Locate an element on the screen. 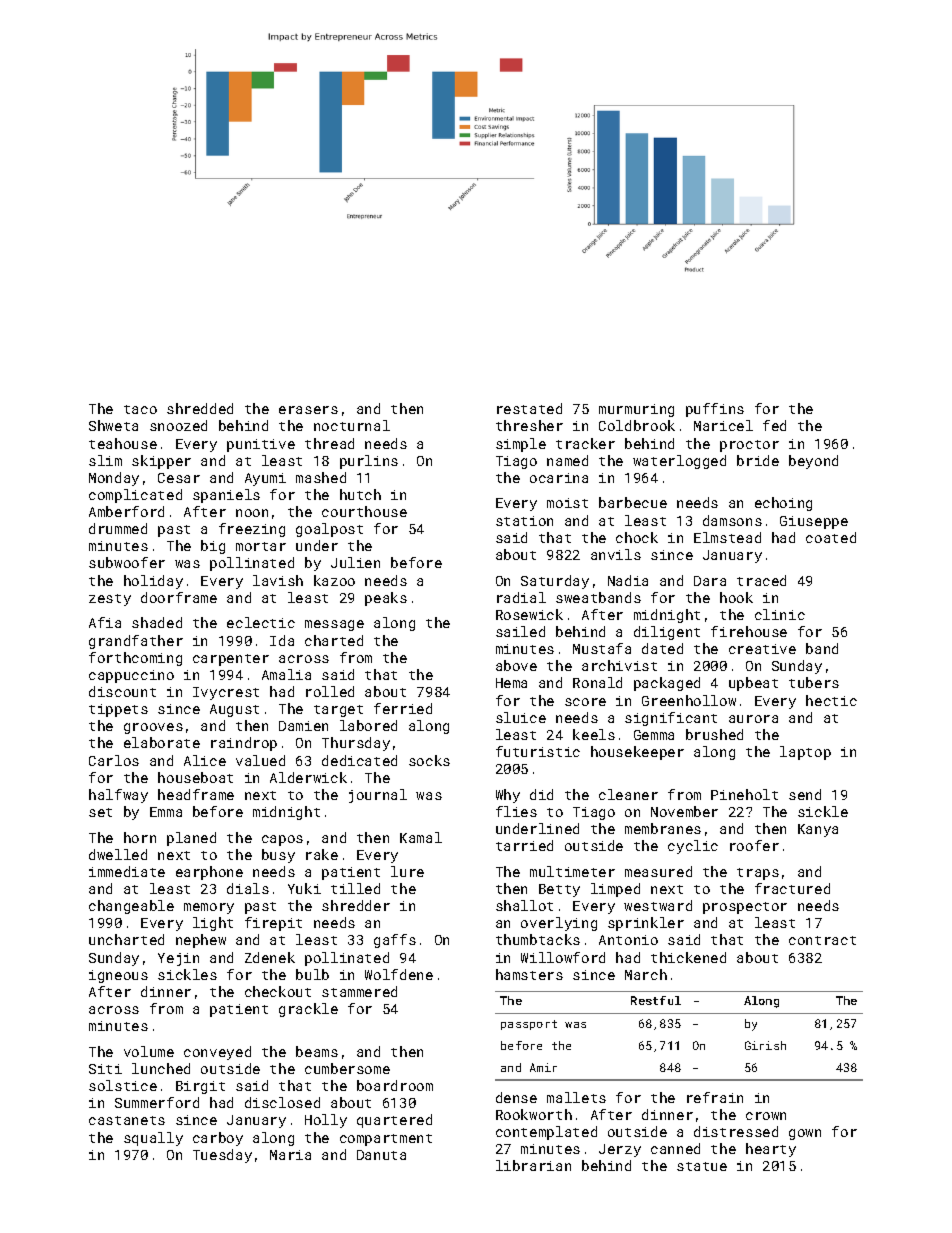 Image resolution: width=952 pixels, height=1233 pixels. librarian is located at coordinates (533, 1165).
